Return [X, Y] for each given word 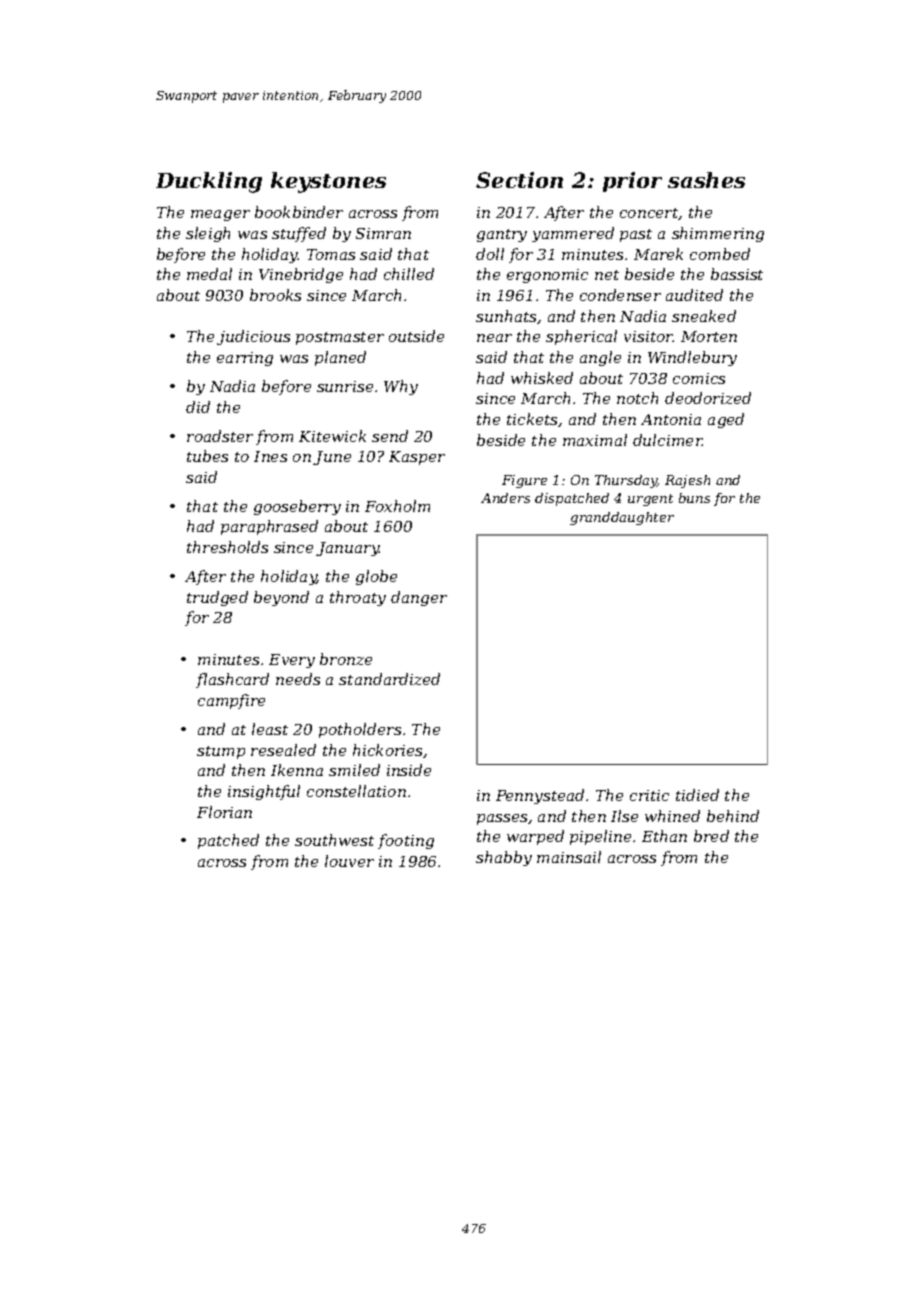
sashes [706, 180]
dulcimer [668, 440]
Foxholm [397, 506]
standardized [389, 679]
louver [349, 861]
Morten [709, 336]
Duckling [209, 182]
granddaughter [622, 518]
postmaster [340, 338]
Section [519, 180]
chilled [409, 274]
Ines [270, 456]
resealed [283, 750]
